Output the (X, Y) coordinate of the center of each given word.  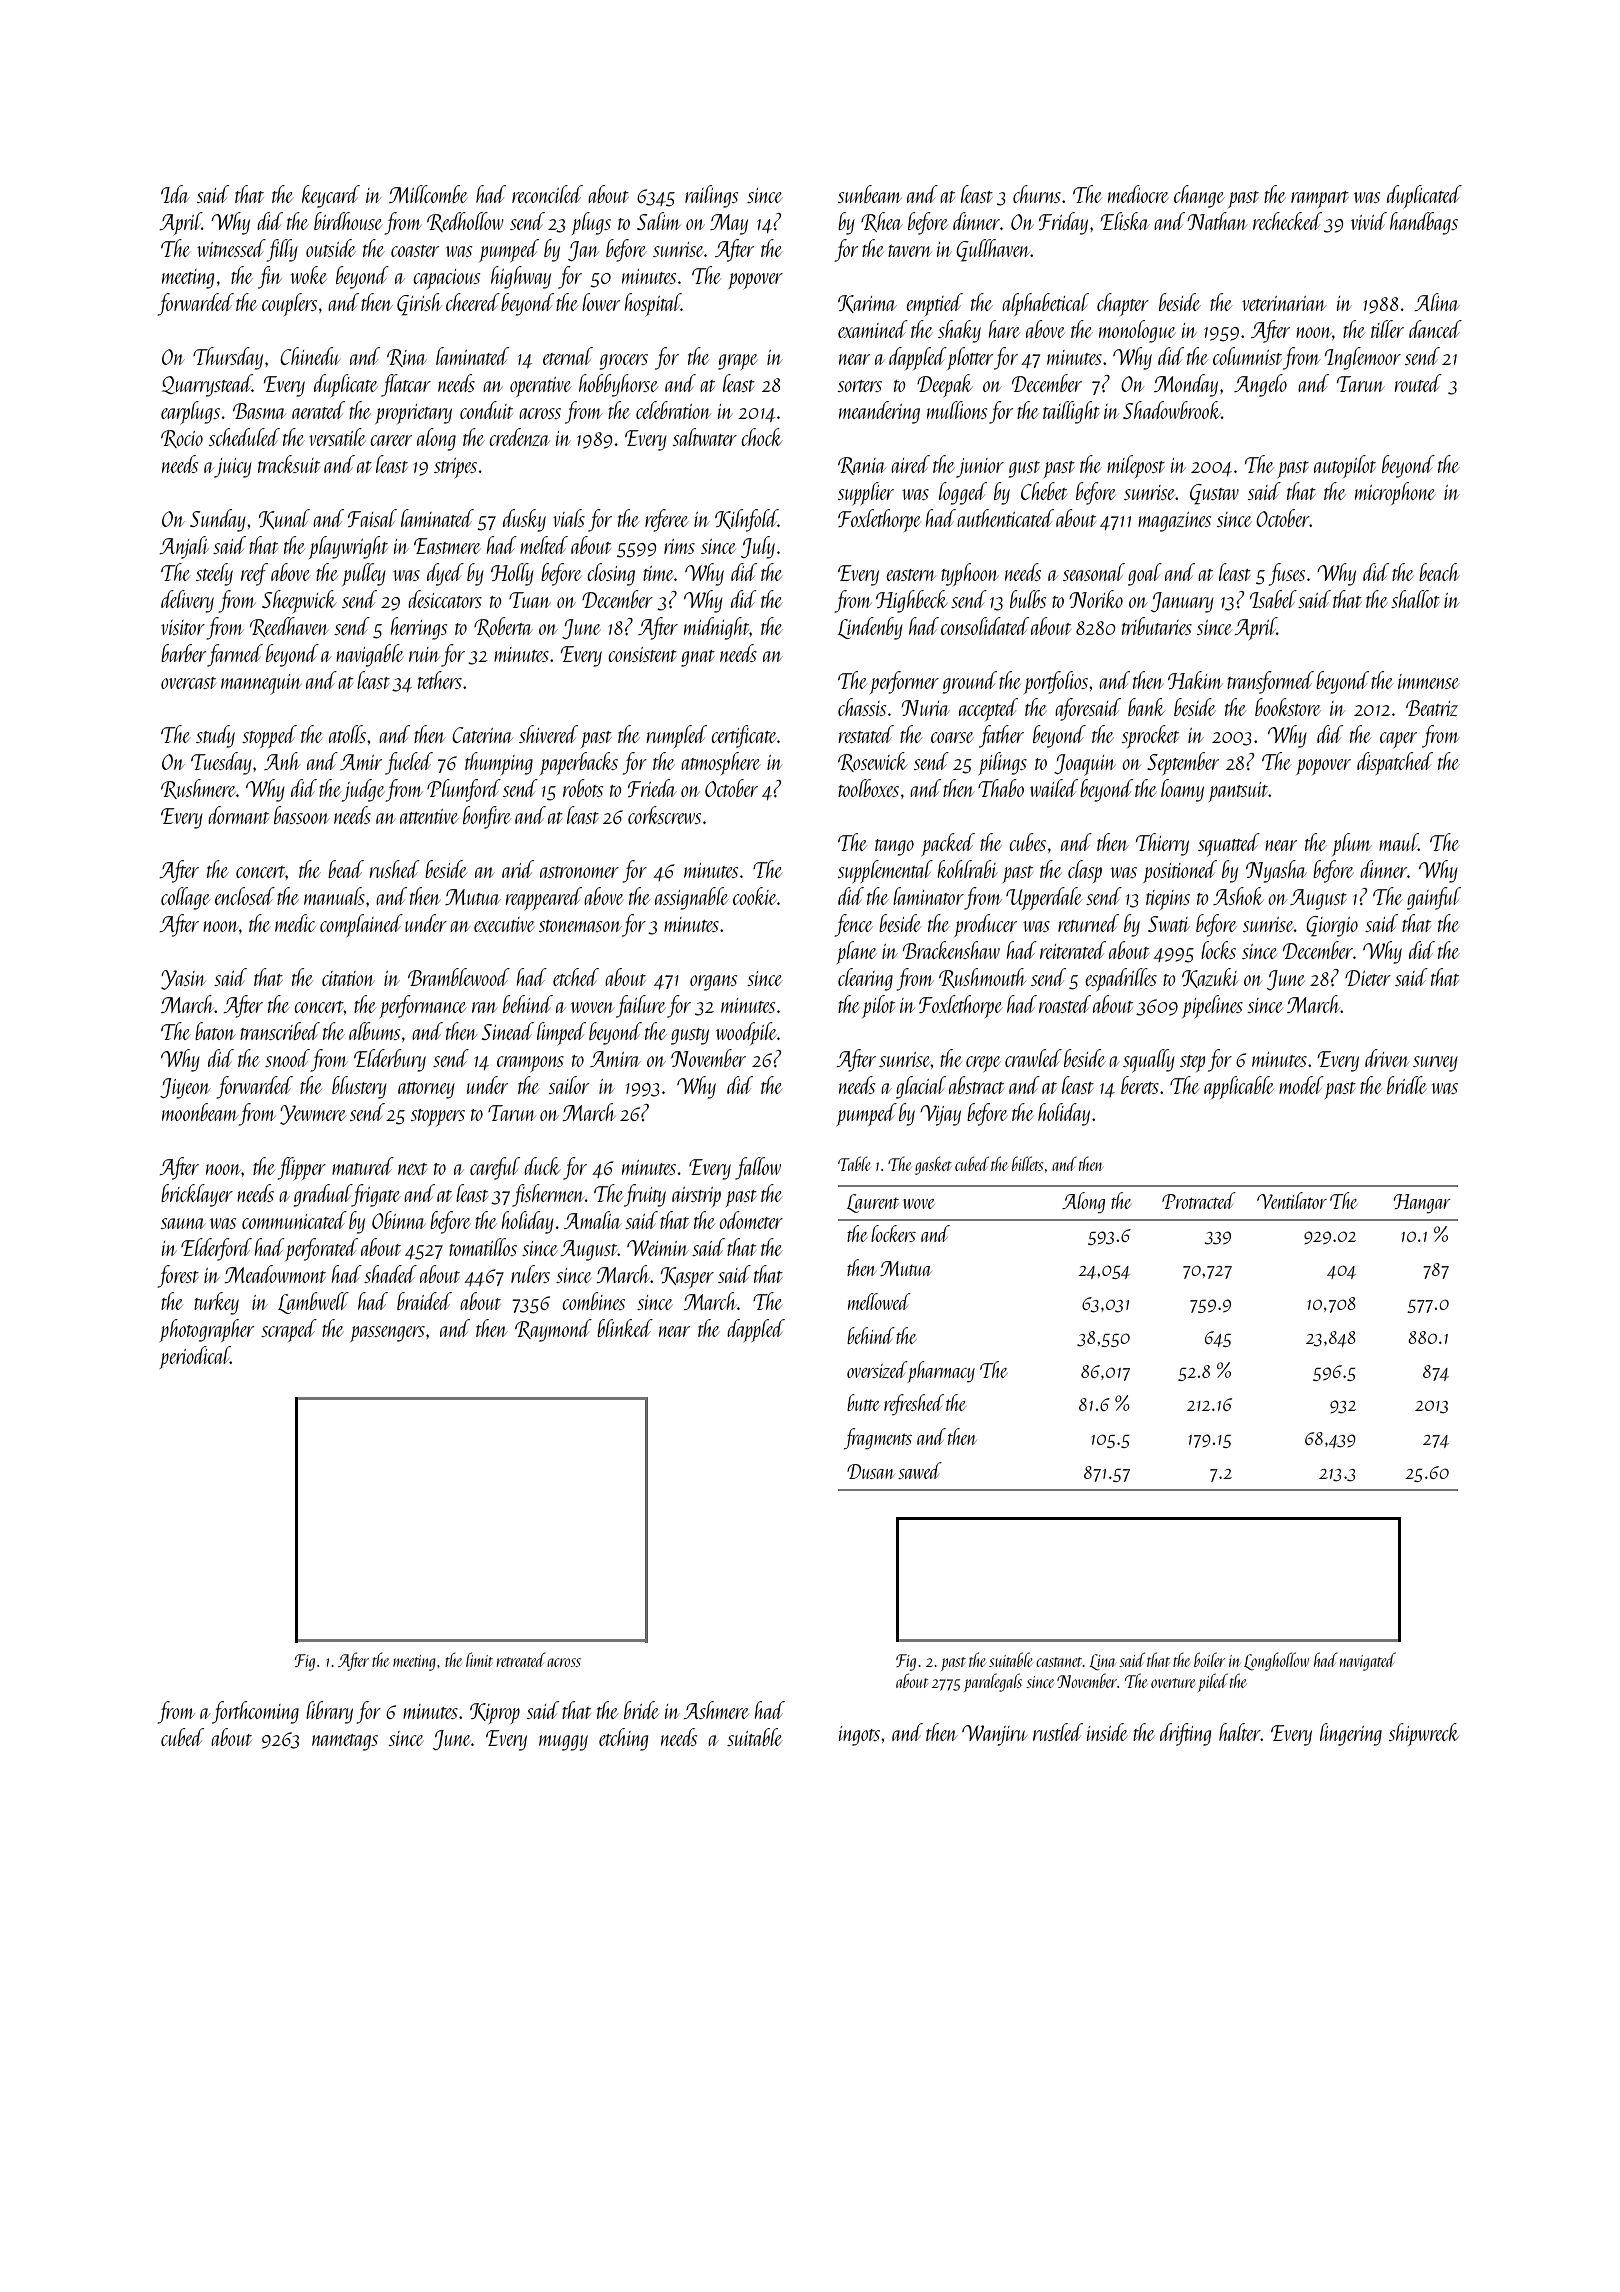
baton (215, 1031)
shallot (1415, 599)
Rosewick (873, 762)
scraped (289, 1330)
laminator (928, 896)
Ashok (1238, 896)
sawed (920, 1470)
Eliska (1125, 221)
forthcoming (255, 1712)
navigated (1368, 1661)
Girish (419, 304)
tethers (440, 680)
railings (711, 196)
